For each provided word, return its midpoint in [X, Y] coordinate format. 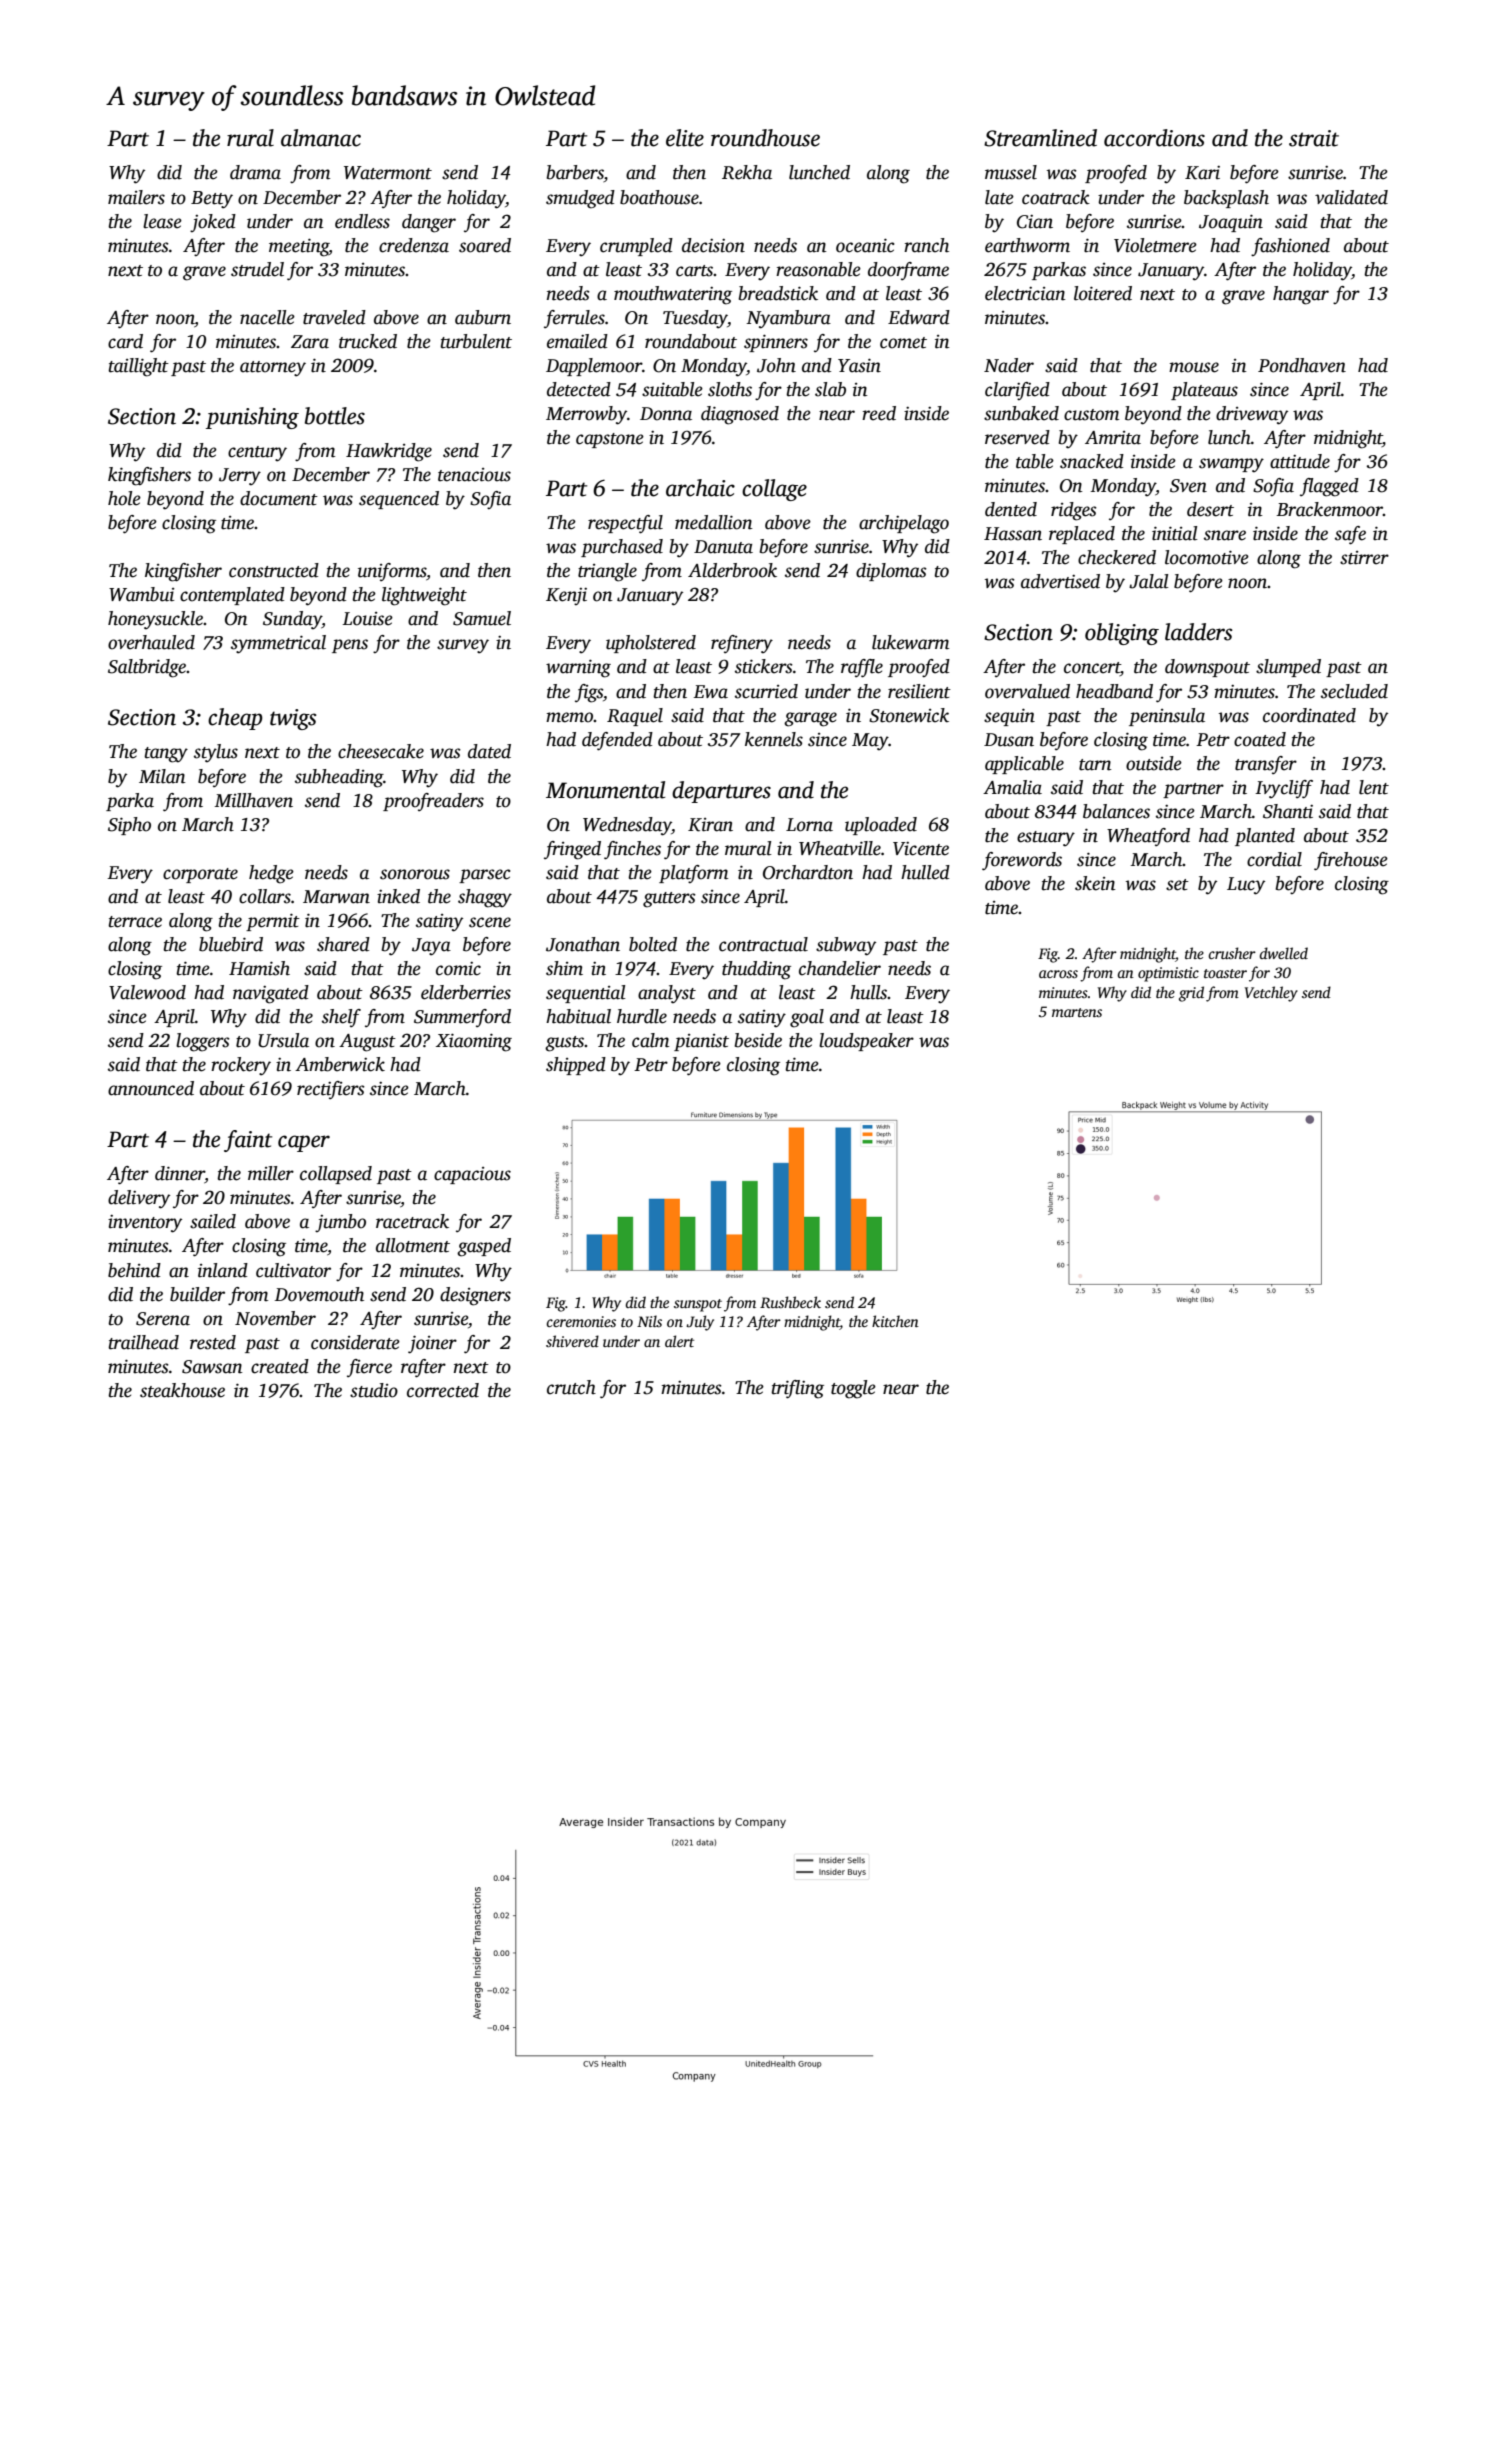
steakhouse [182, 1390]
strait [1314, 138]
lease [162, 221]
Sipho [129, 826]
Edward [919, 317]
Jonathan [583, 944]
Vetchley [1271, 994]
